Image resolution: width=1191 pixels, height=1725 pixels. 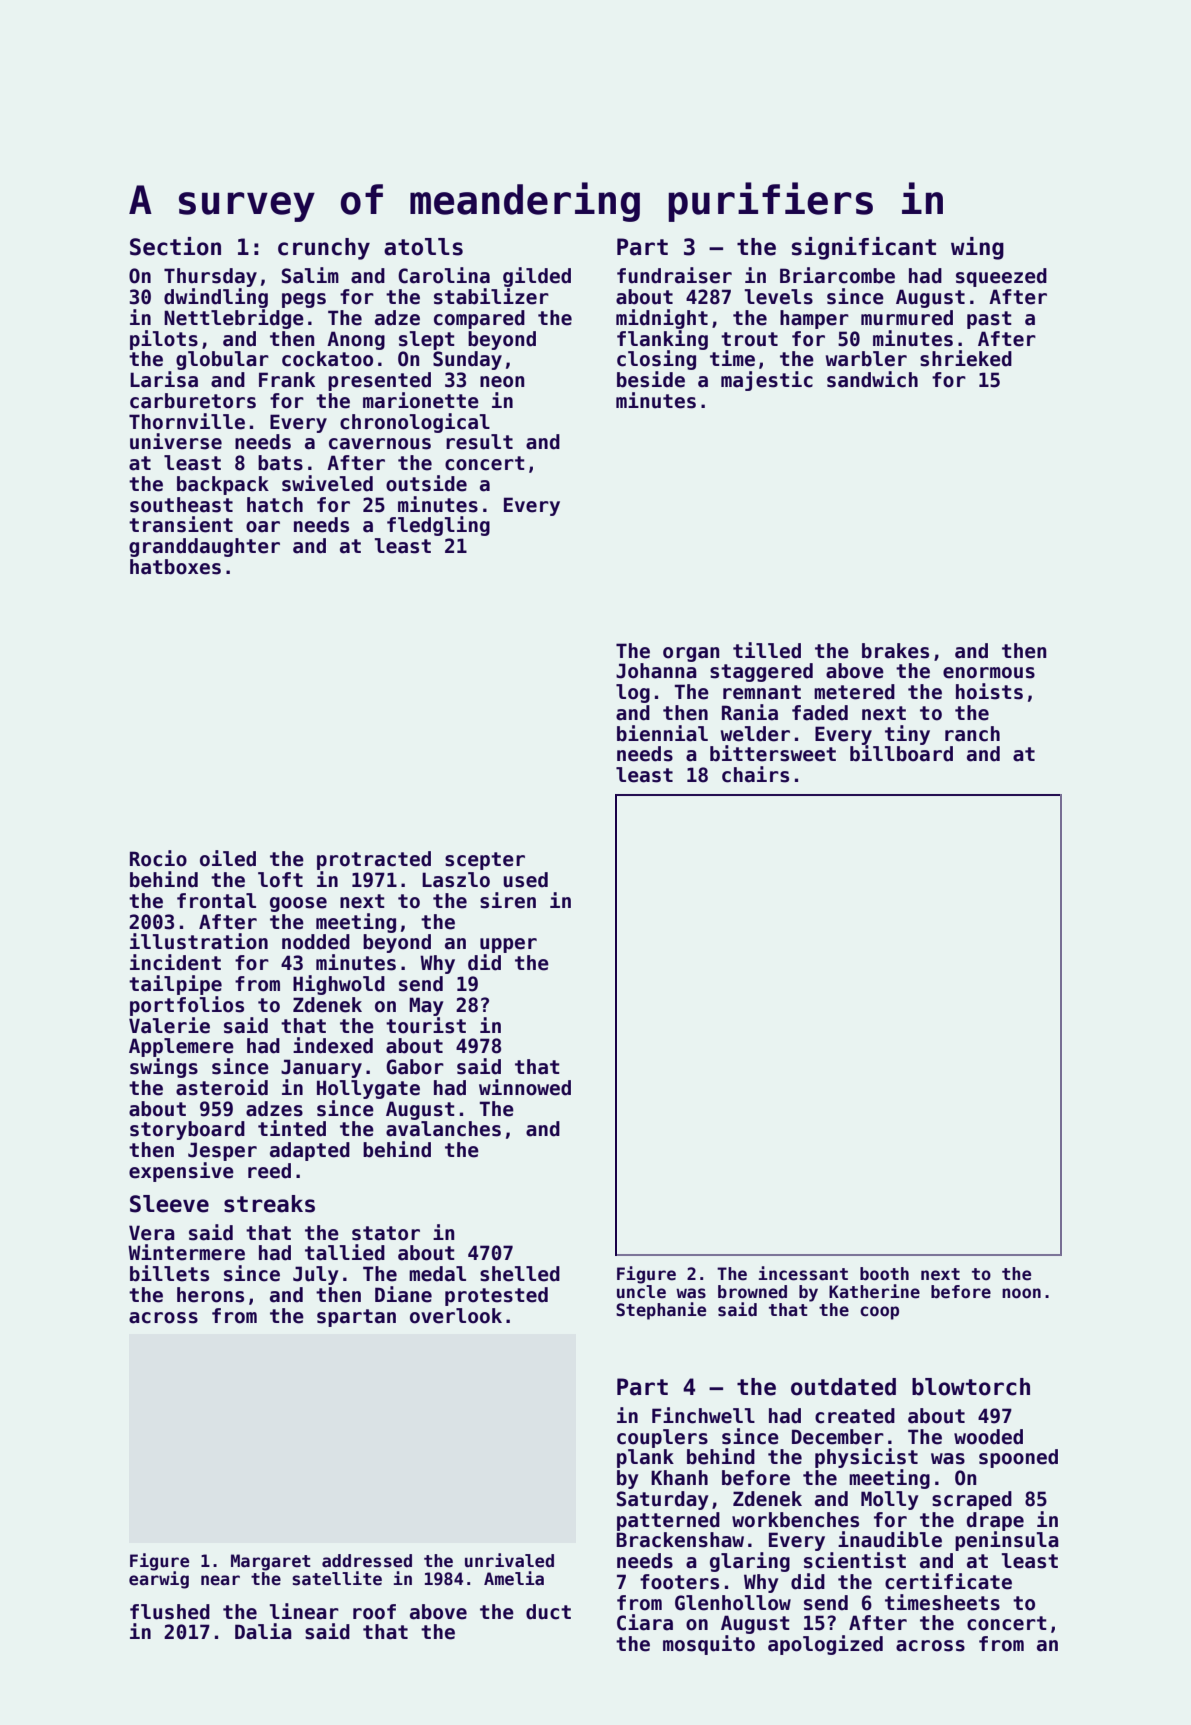 What do you see at coordinates (901, 753) in the page?
I see `billboard` at bounding box center [901, 753].
